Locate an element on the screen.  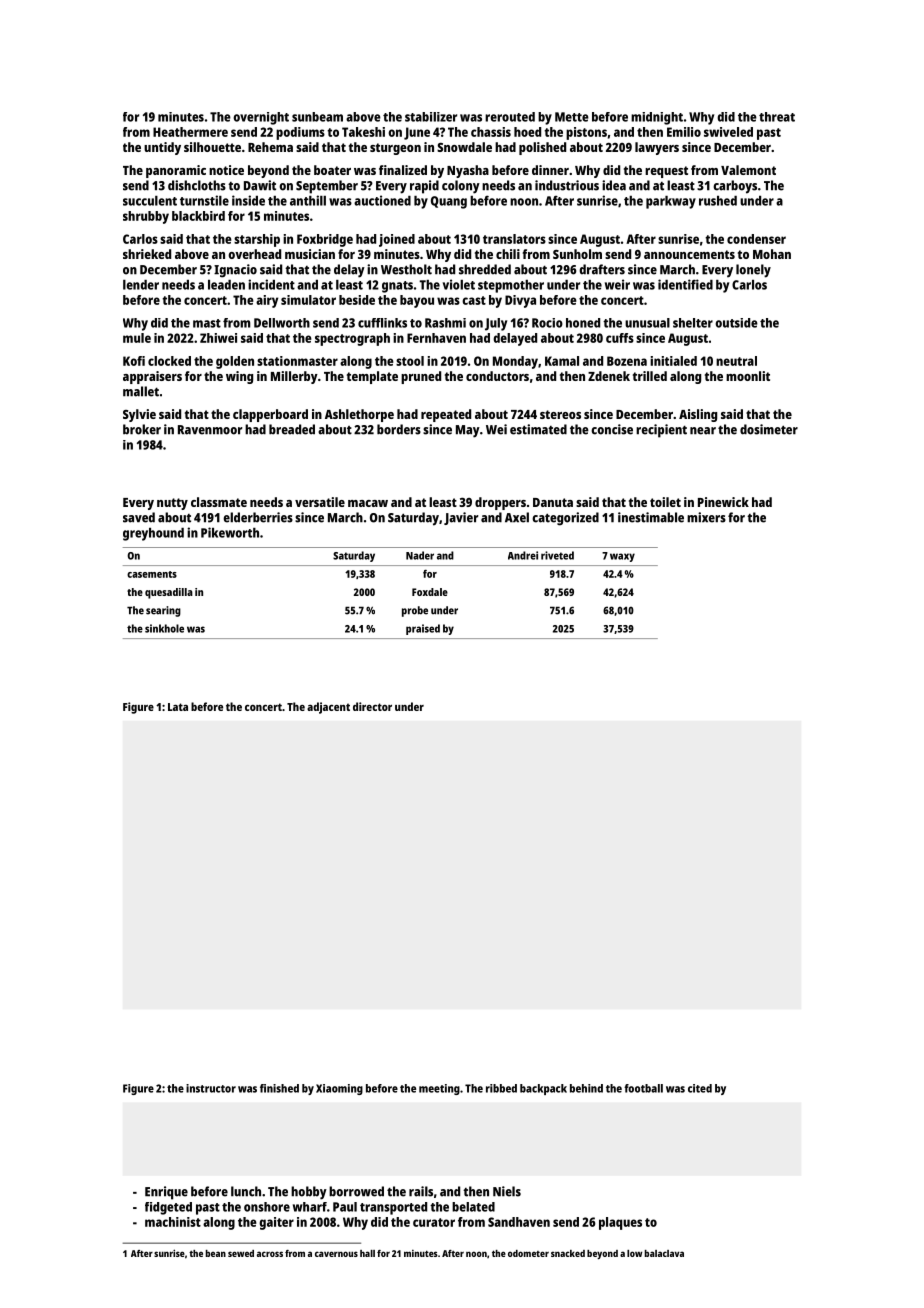
rerouted is located at coordinates (510, 117).
